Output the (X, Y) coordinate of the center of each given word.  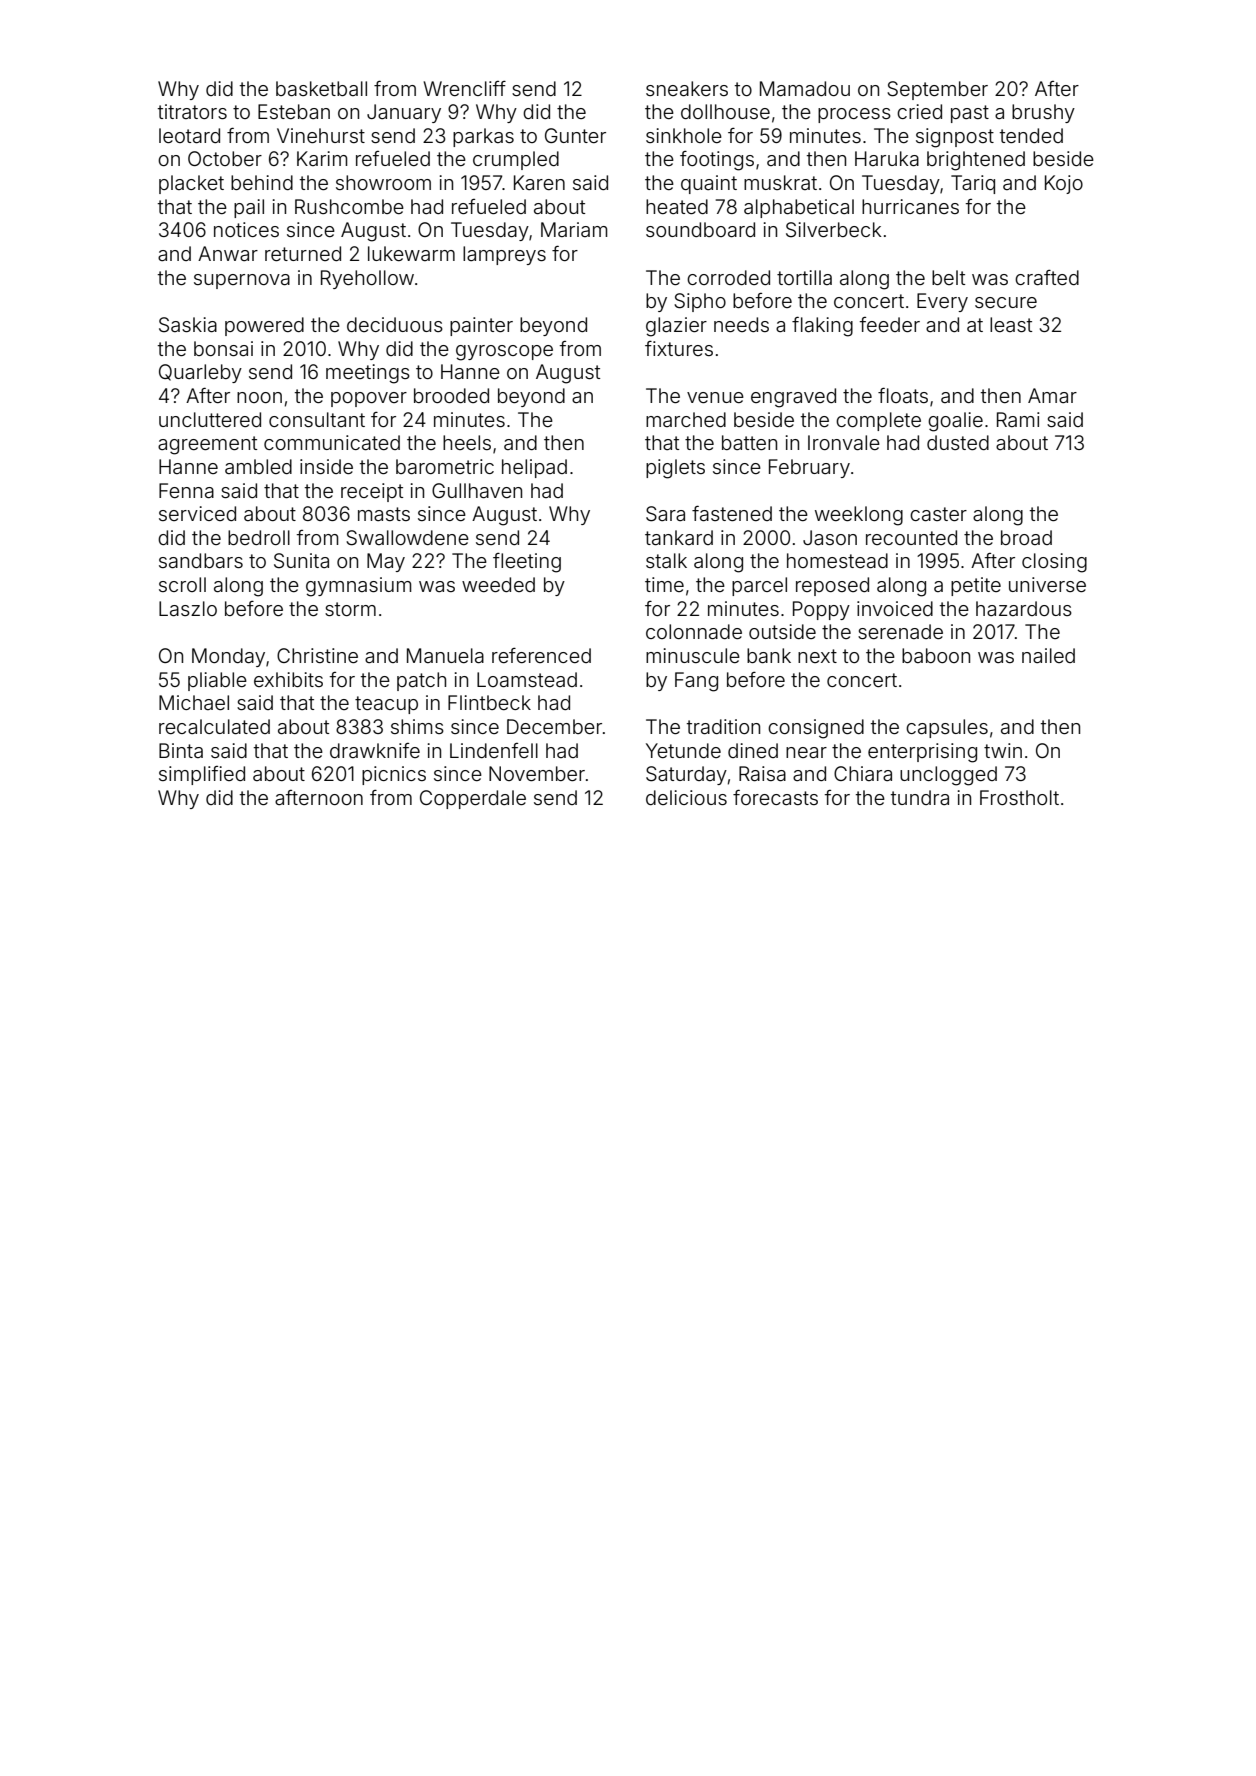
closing (1054, 563)
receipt (372, 492)
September (937, 90)
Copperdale (473, 799)
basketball (321, 88)
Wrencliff (465, 88)
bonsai (223, 348)
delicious (686, 797)
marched (686, 419)
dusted (958, 442)
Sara (665, 514)
